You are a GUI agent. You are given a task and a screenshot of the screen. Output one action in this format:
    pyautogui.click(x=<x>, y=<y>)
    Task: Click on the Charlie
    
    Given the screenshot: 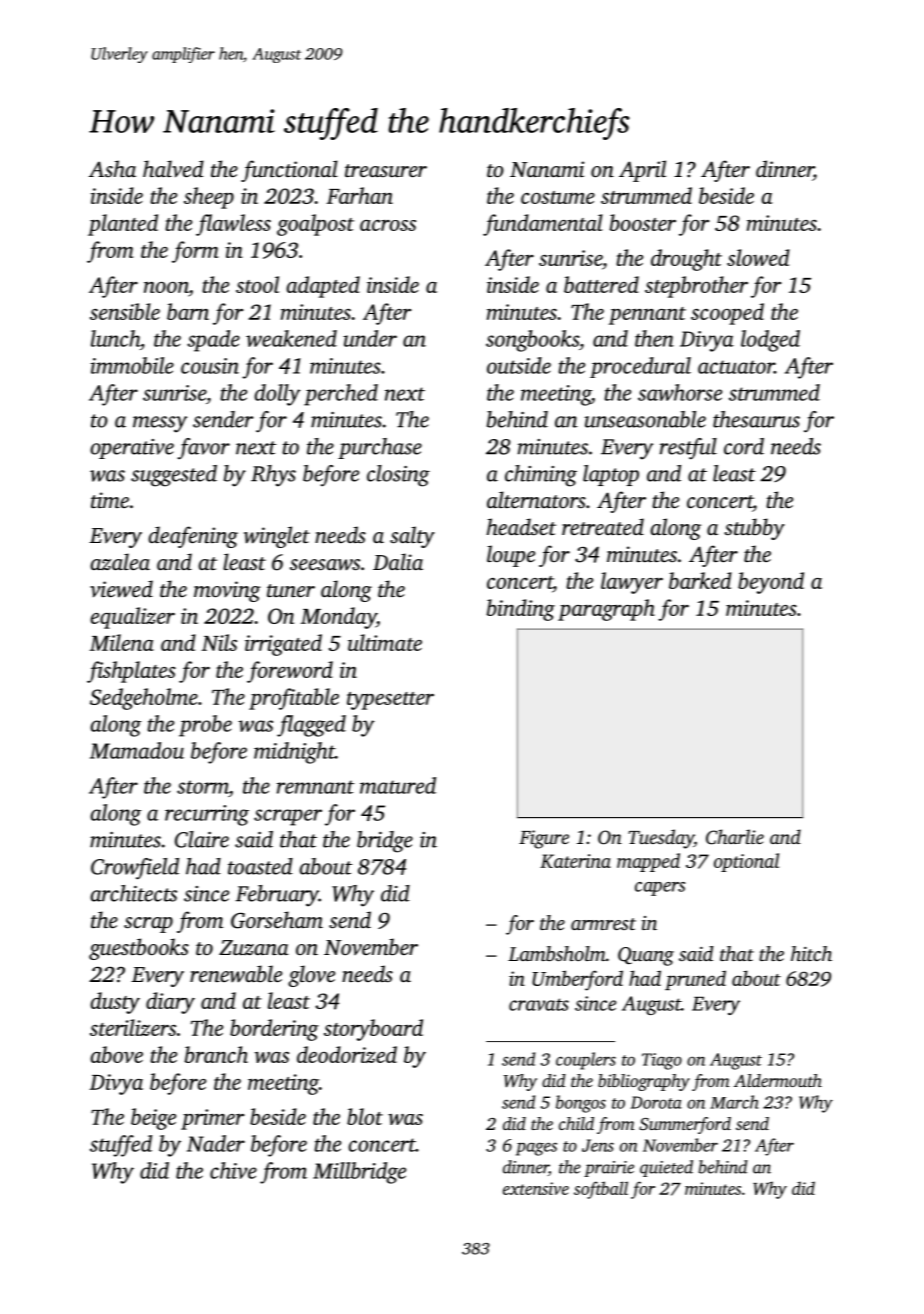 What is the action you would take?
    pyautogui.click(x=735, y=837)
